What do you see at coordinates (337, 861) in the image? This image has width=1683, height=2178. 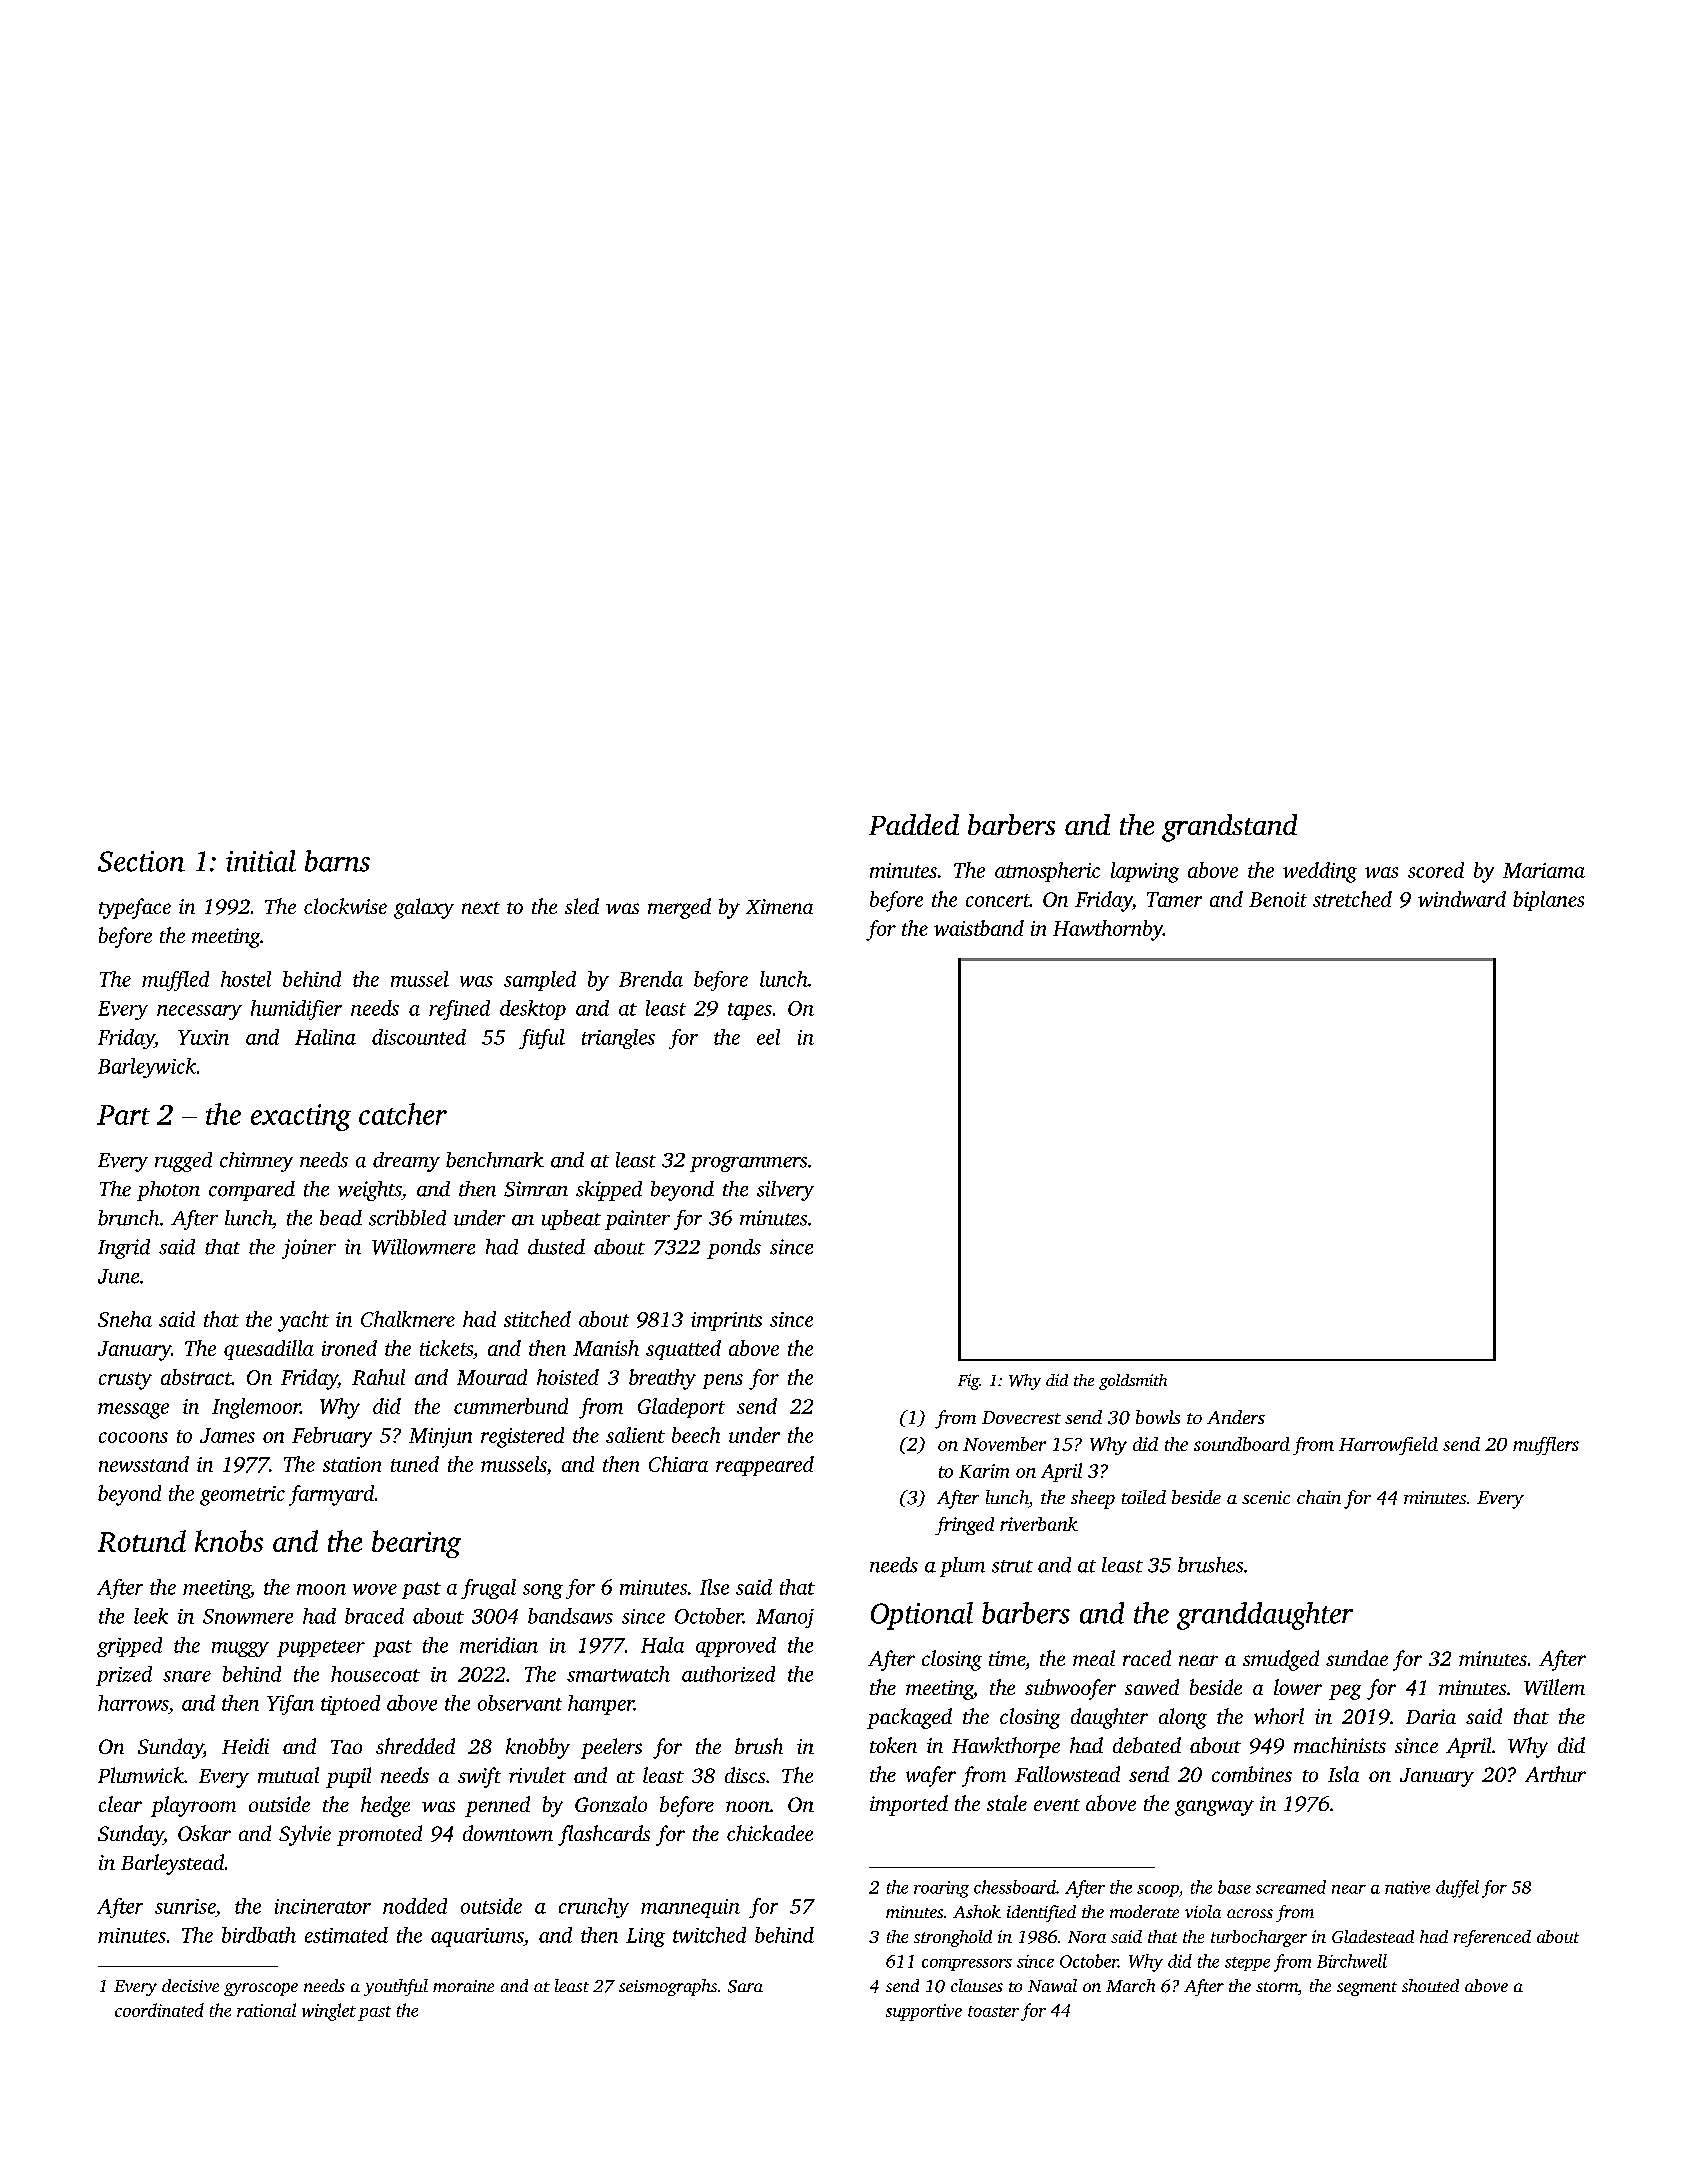 I see `barns` at bounding box center [337, 861].
